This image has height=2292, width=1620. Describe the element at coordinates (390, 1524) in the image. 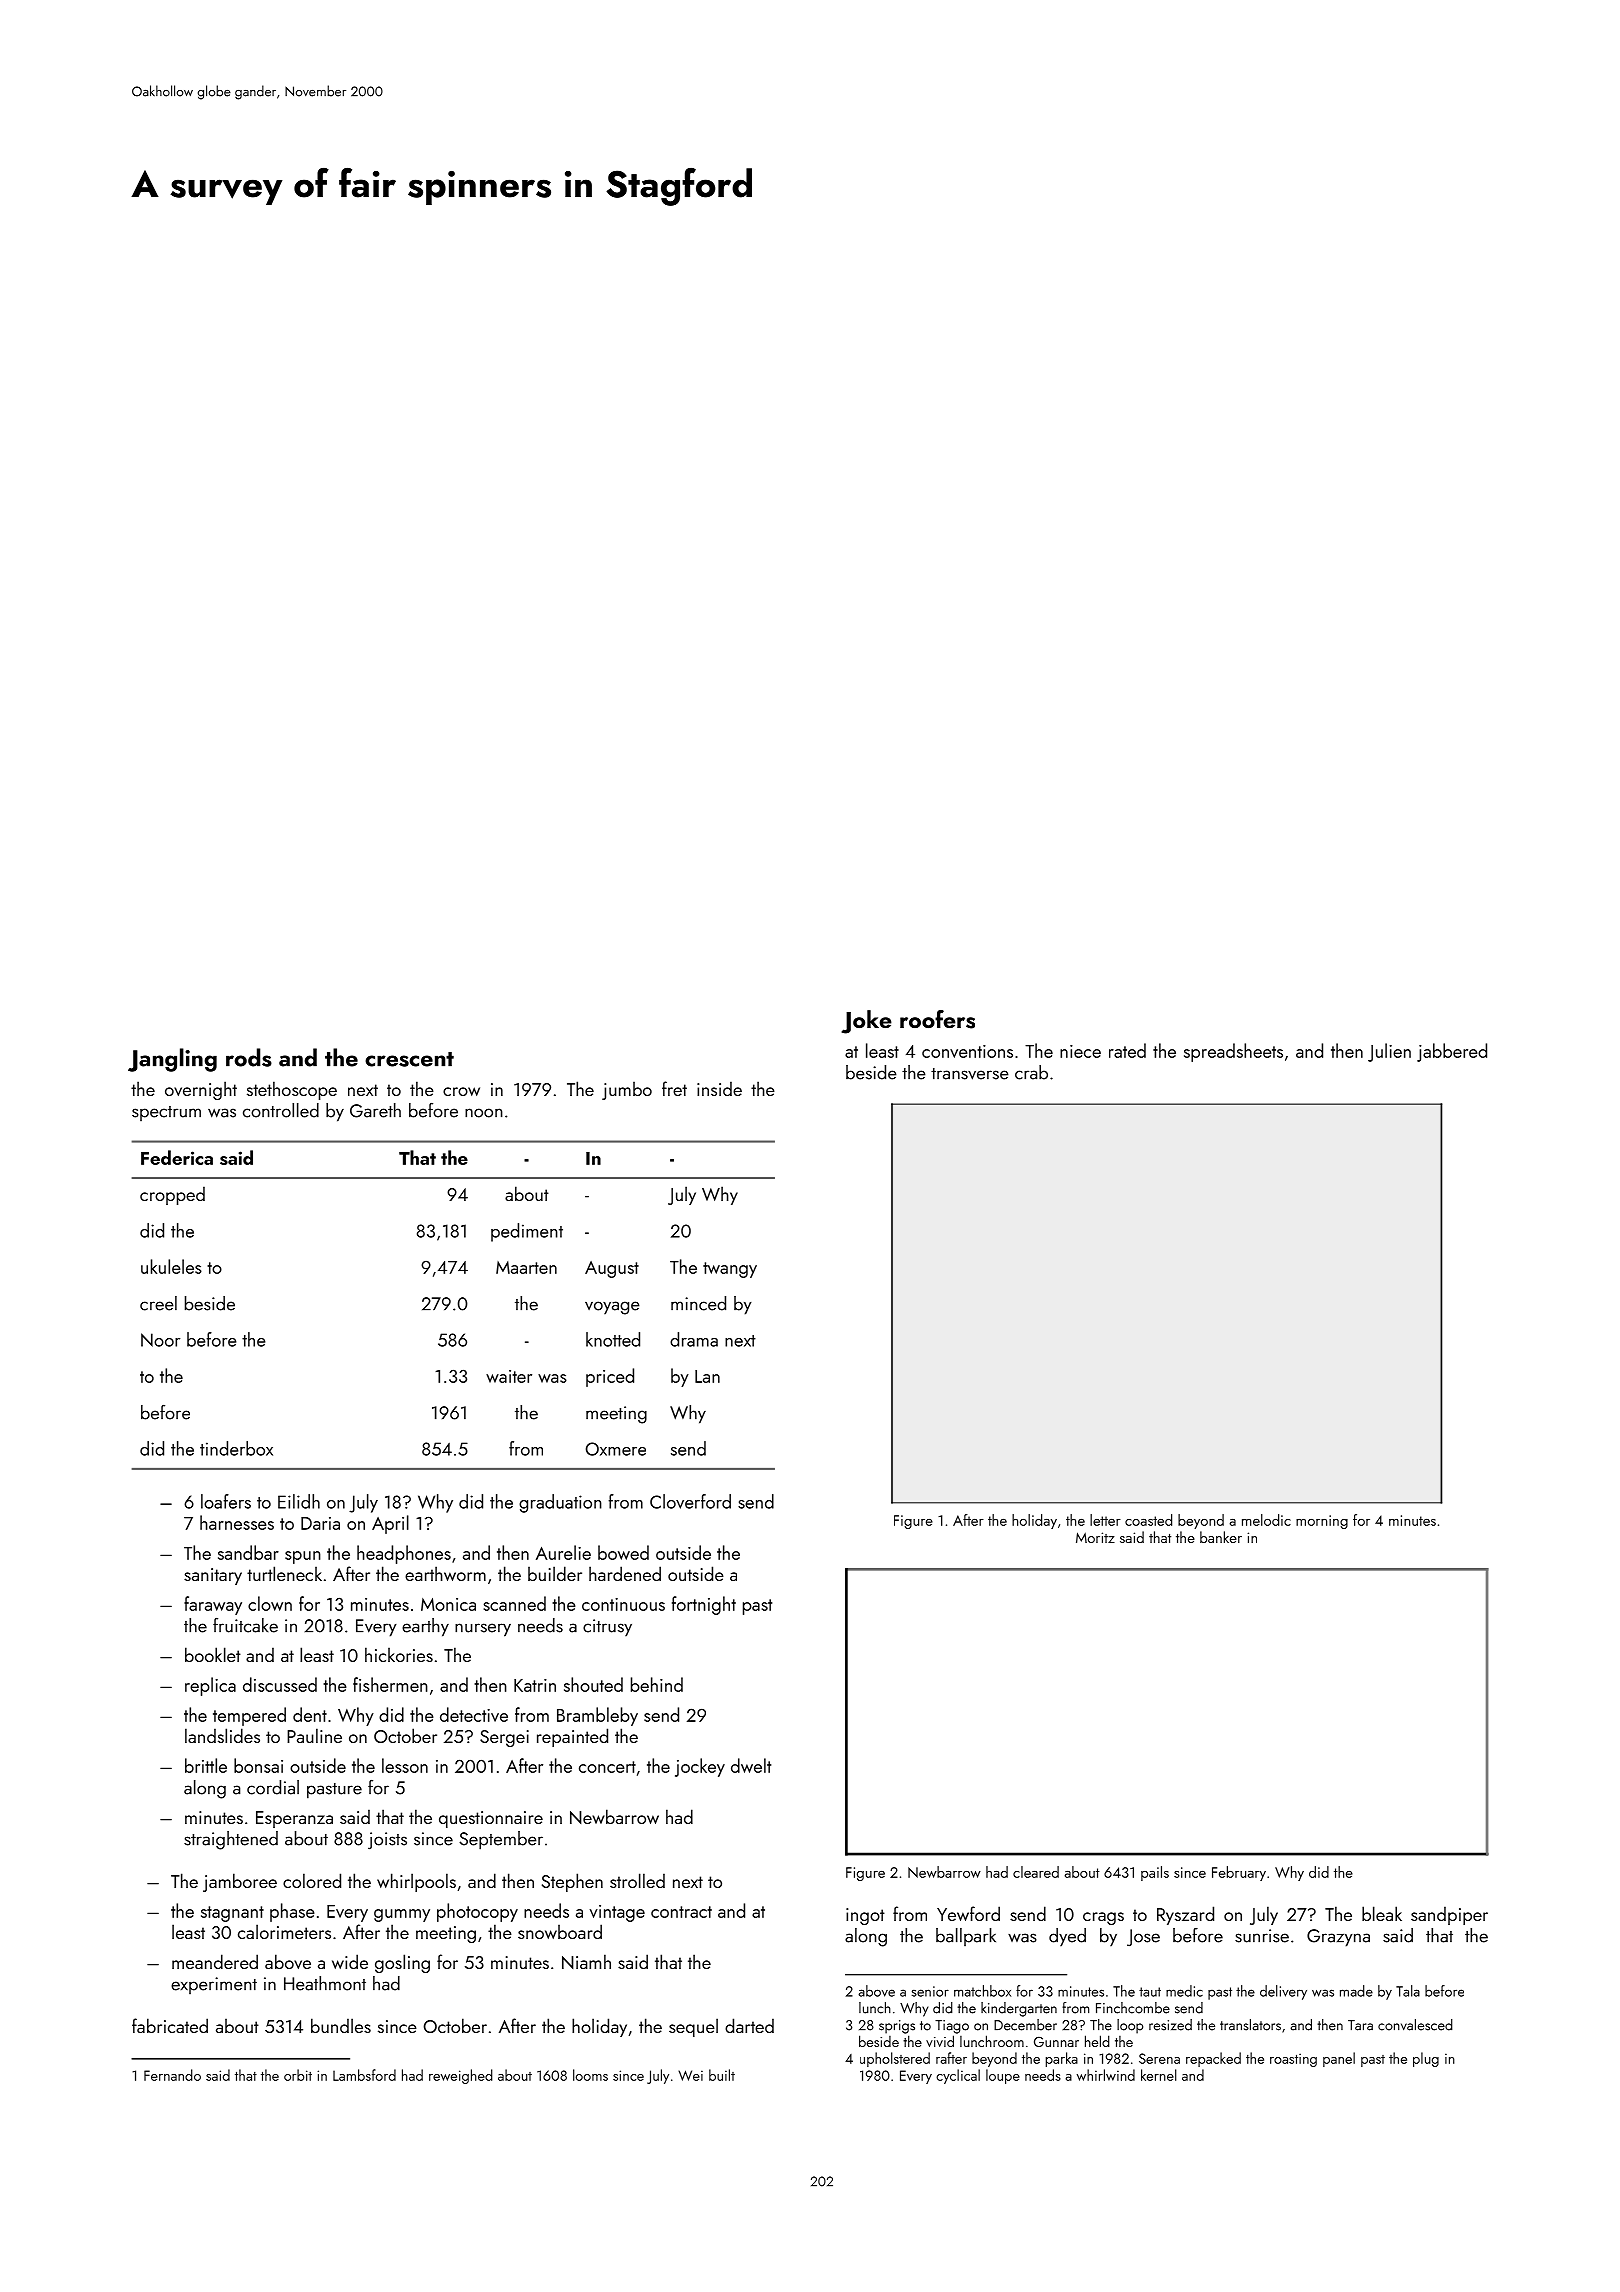

I see `April` at that location.
